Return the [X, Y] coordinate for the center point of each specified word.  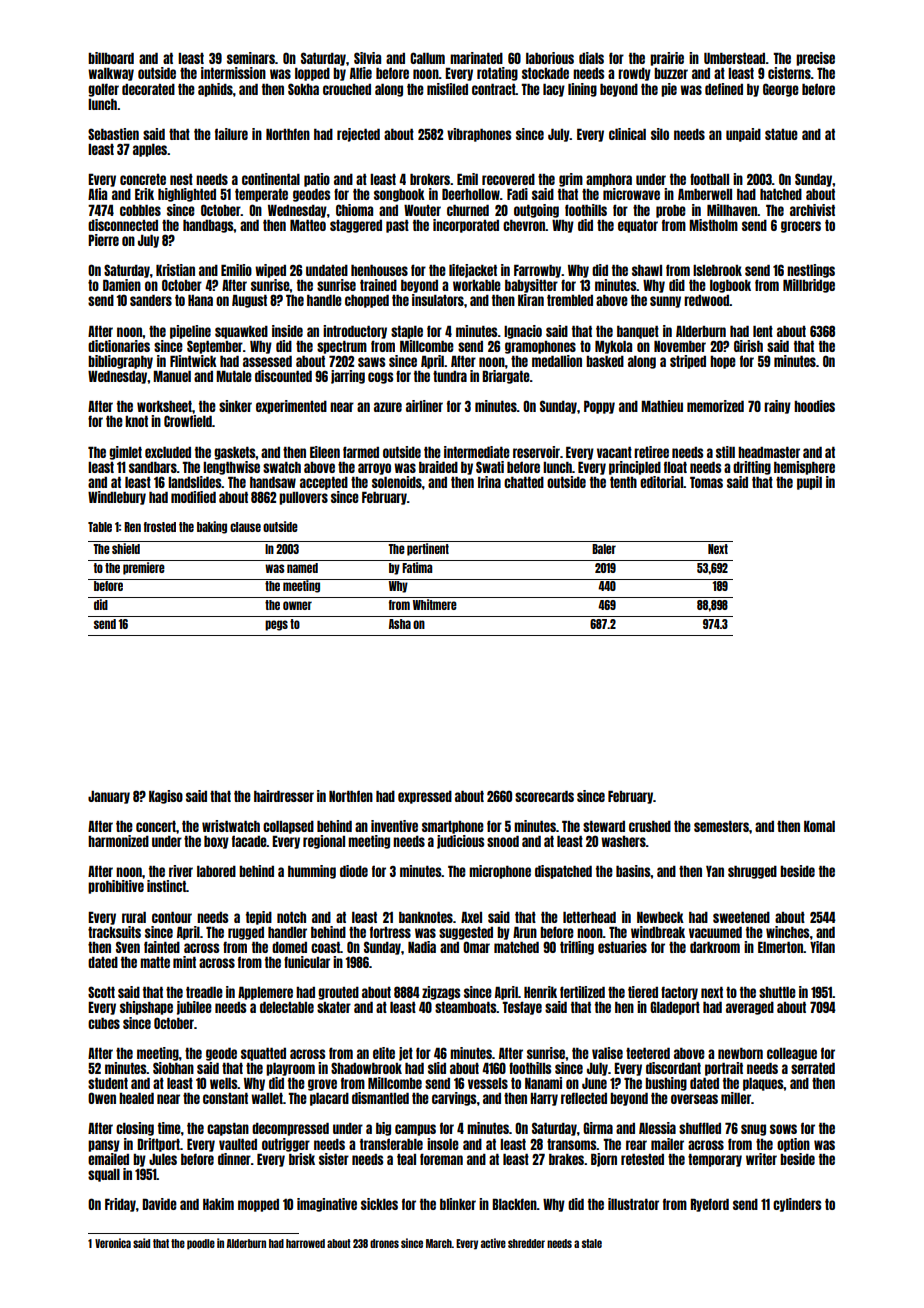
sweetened [741, 917]
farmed [361, 452]
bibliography [120, 362]
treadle [204, 992]
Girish [748, 346]
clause [245, 527]
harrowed [305, 1243]
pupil [809, 483]
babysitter [531, 286]
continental [271, 179]
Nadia [422, 947]
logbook [730, 286]
